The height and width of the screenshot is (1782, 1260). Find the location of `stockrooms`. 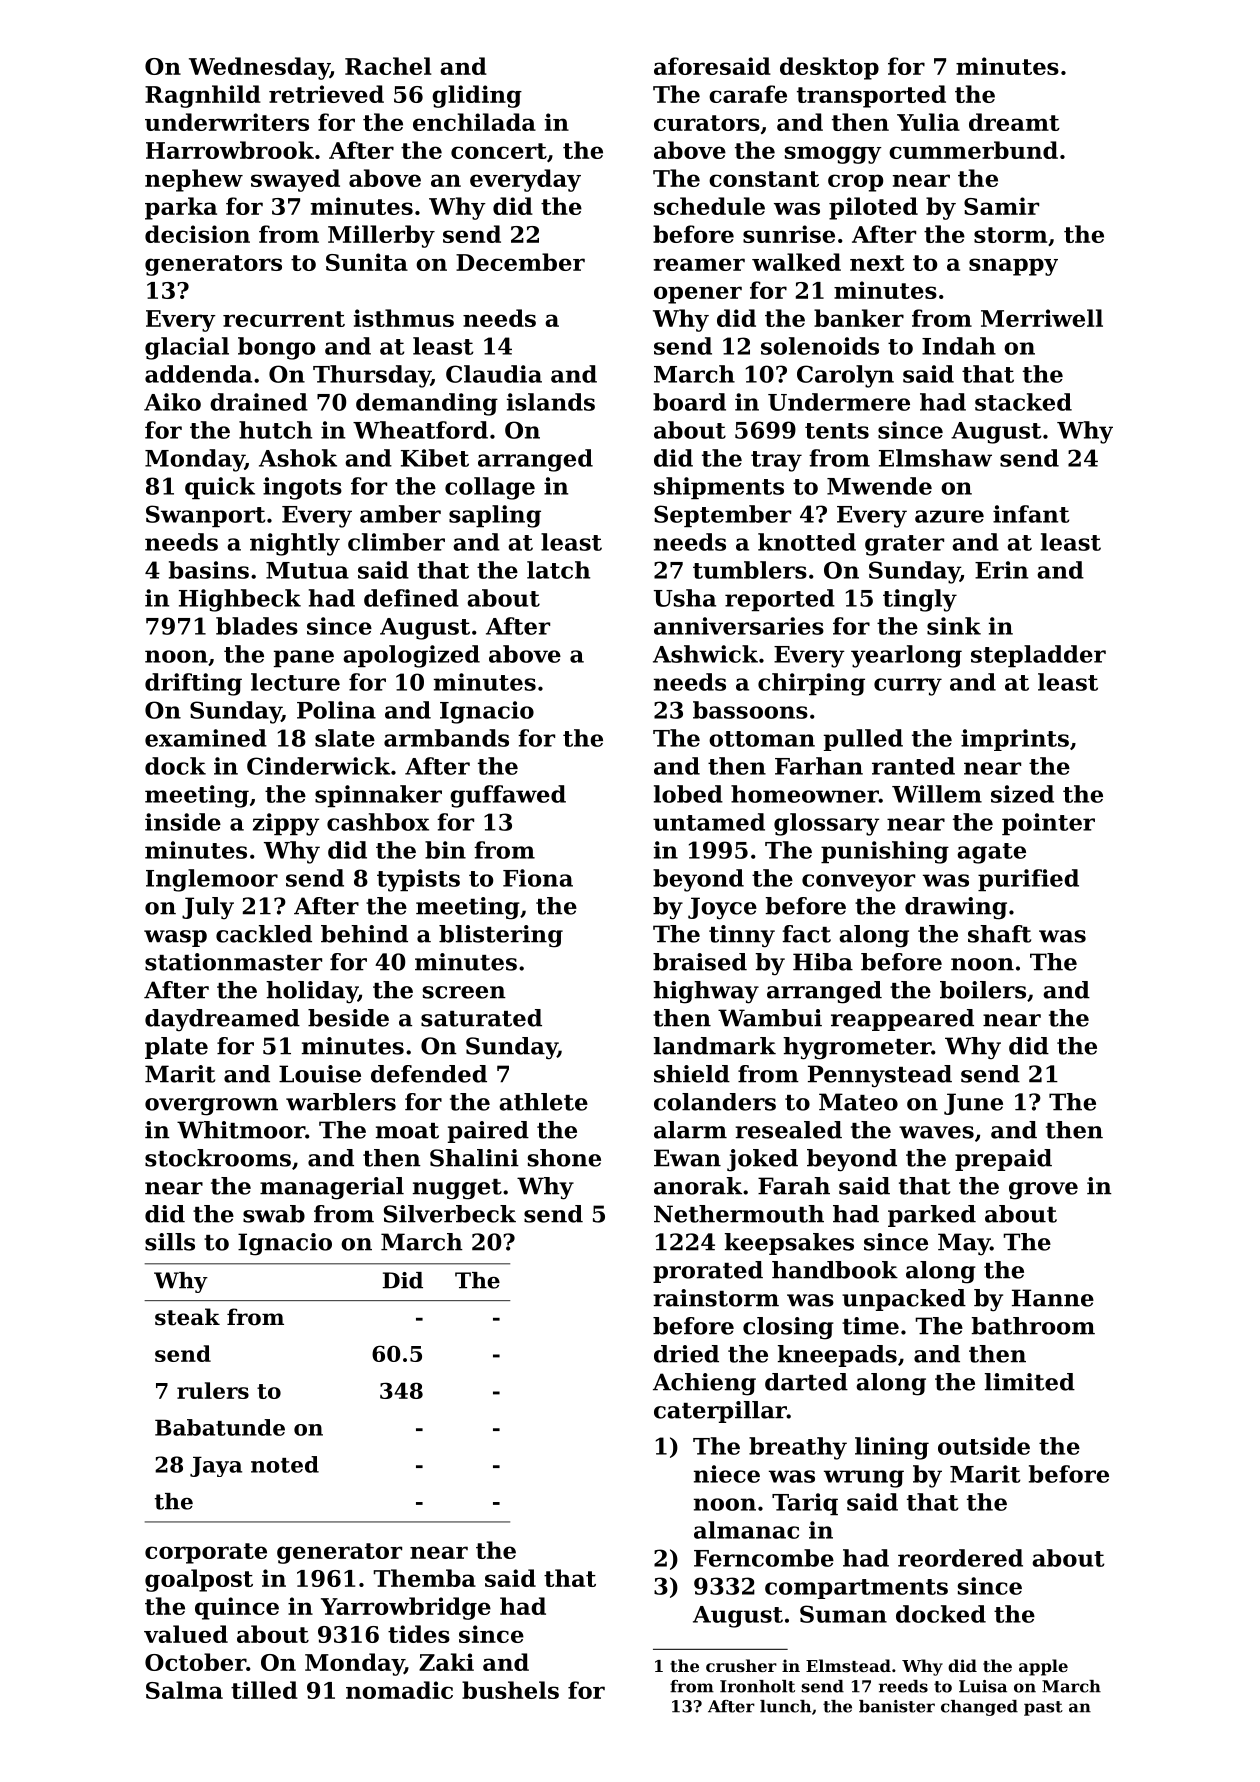

stockrooms is located at coordinates (218, 1158).
